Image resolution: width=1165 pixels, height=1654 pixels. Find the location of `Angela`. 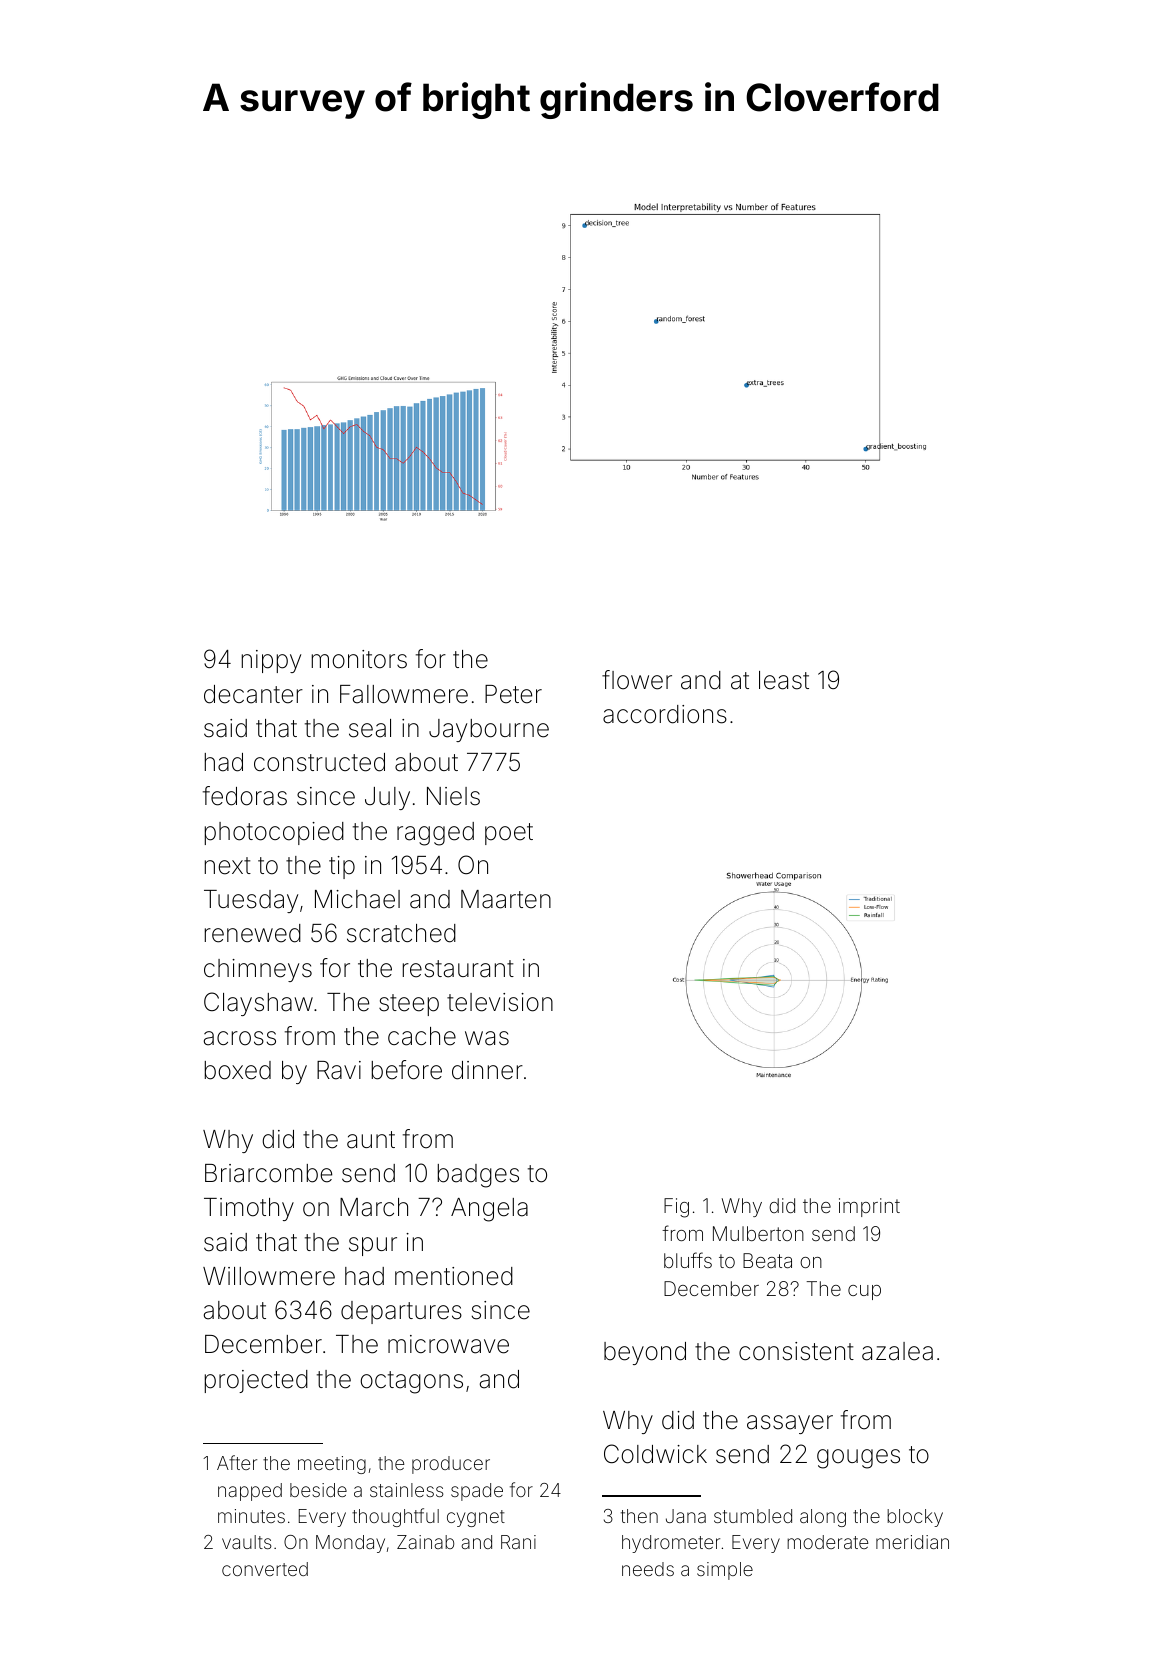

Angela is located at coordinates (489, 1210).
